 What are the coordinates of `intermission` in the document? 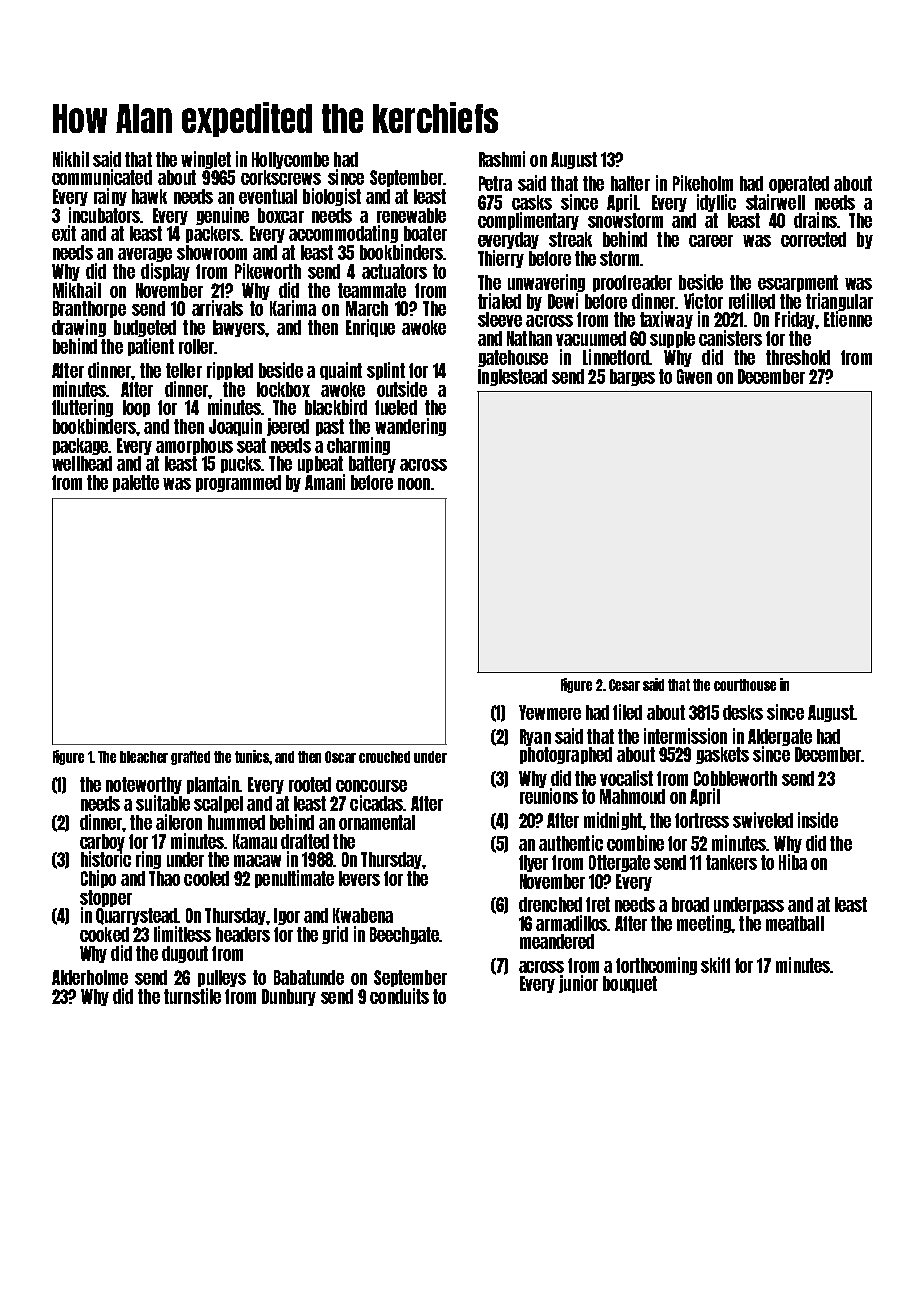 It's located at (685, 736).
